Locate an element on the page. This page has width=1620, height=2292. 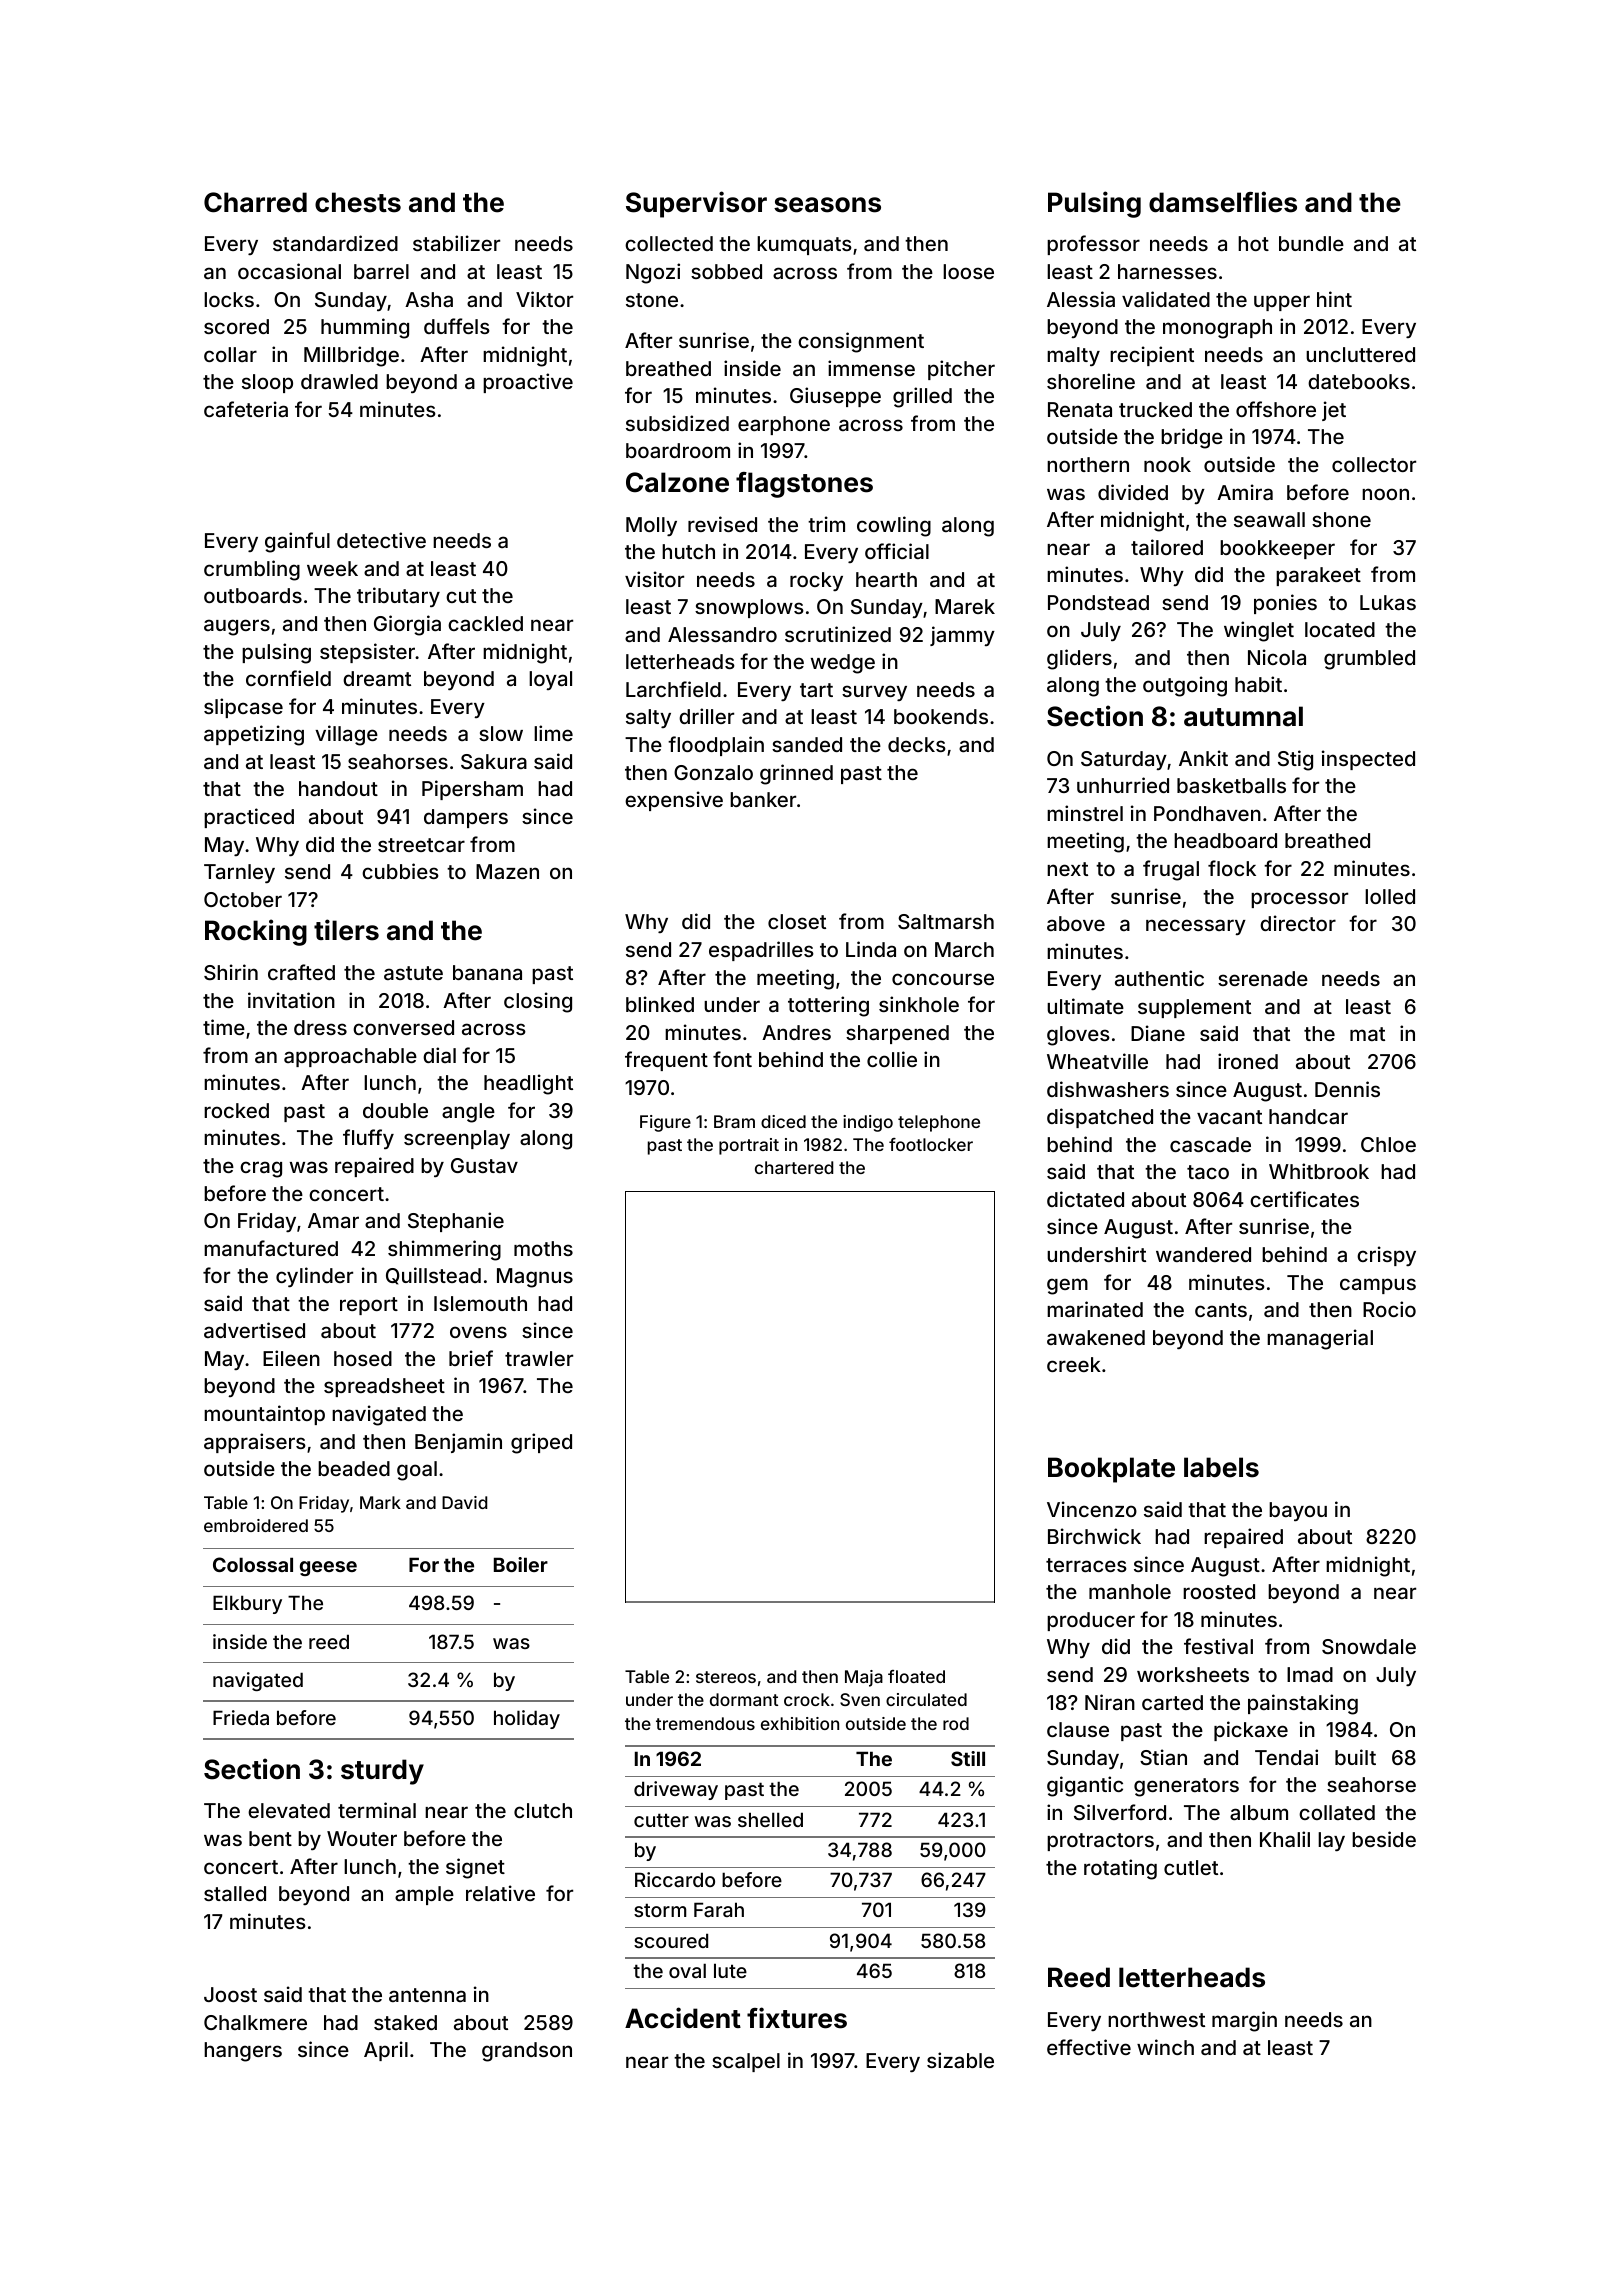
Figure is located at coordinates (665, 1123).
